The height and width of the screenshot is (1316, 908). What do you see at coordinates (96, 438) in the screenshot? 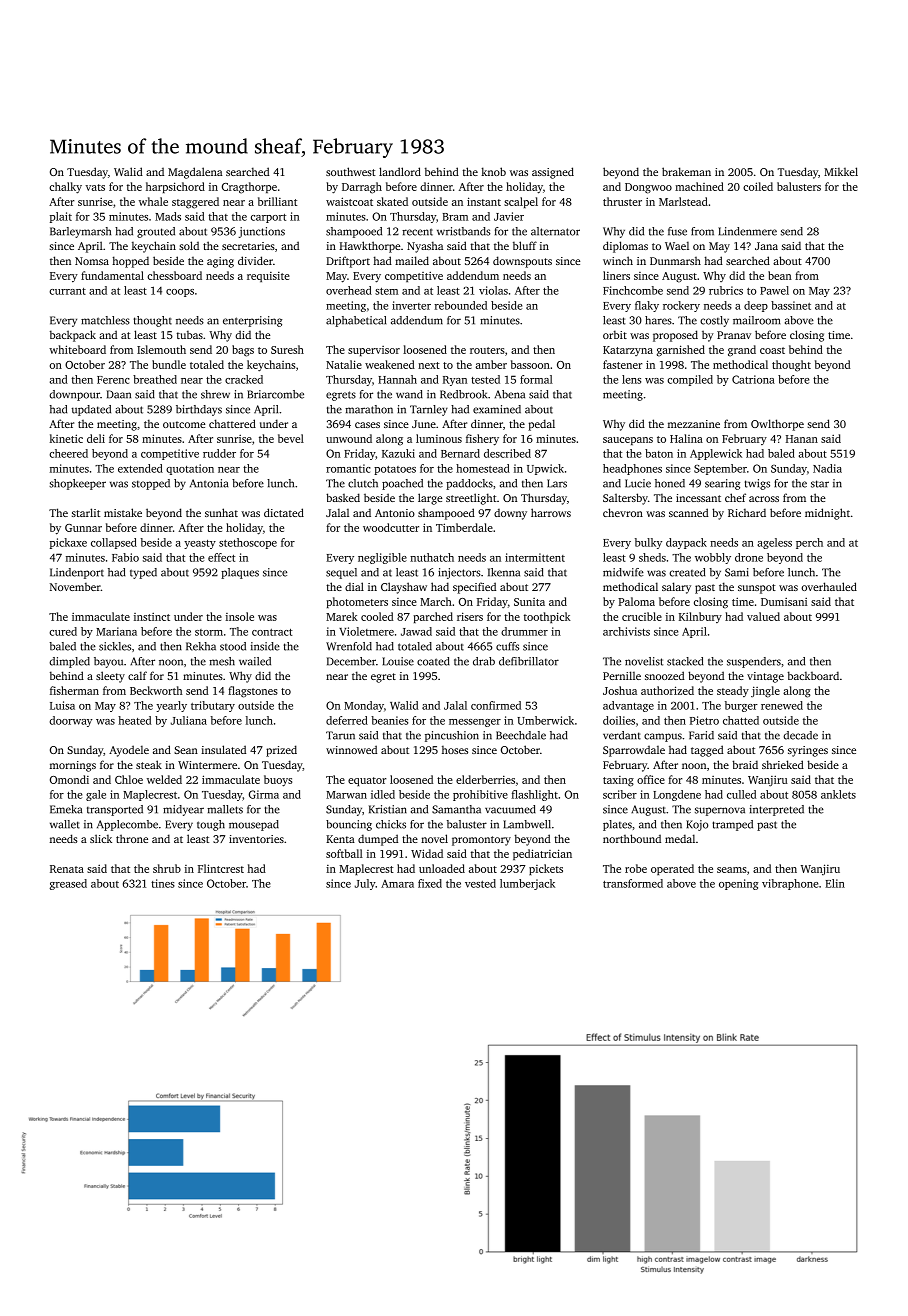
I see `deli` at bounding box center [96, 438].
